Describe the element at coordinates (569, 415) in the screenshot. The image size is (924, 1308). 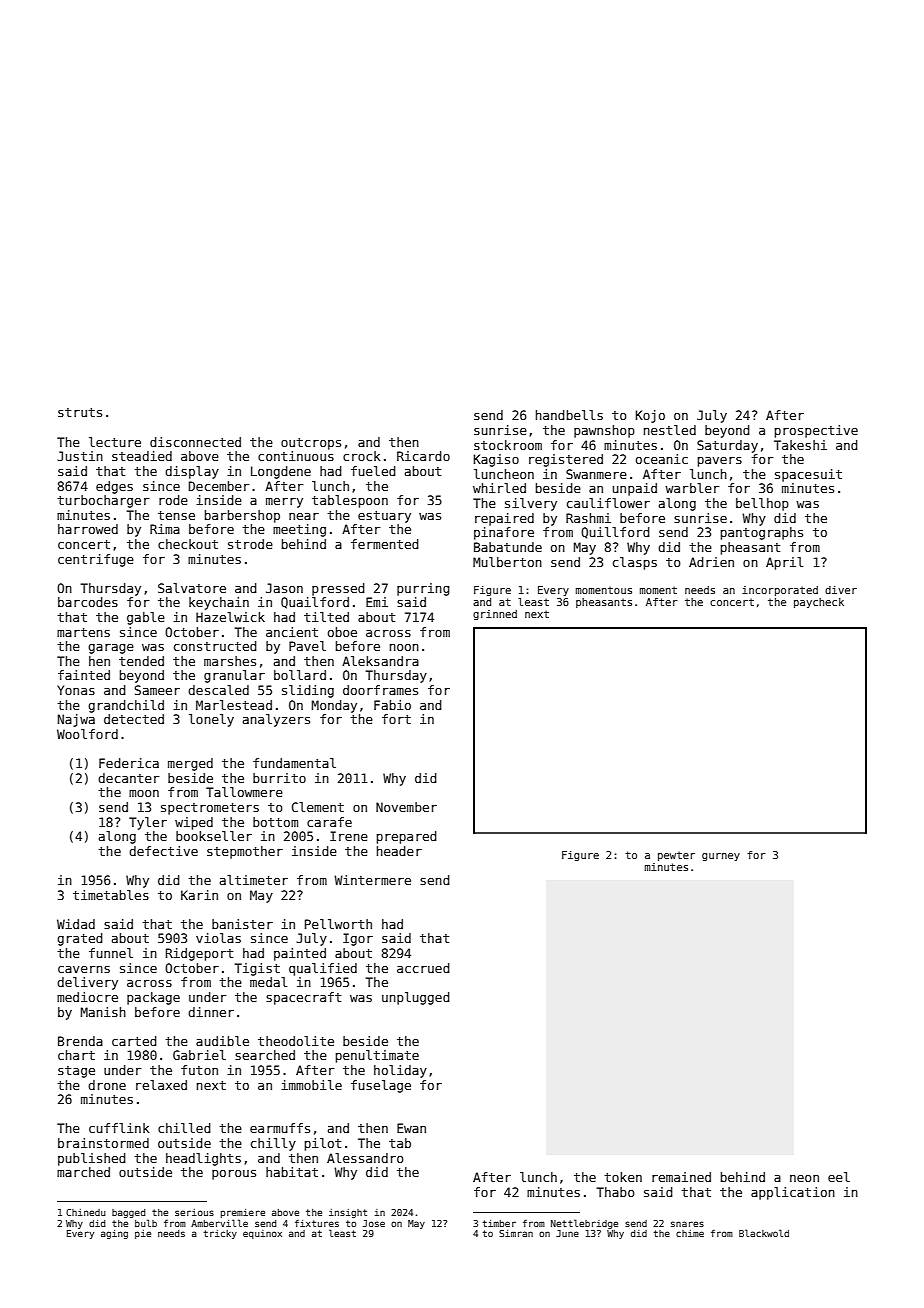
I see `handbells` at that location.
